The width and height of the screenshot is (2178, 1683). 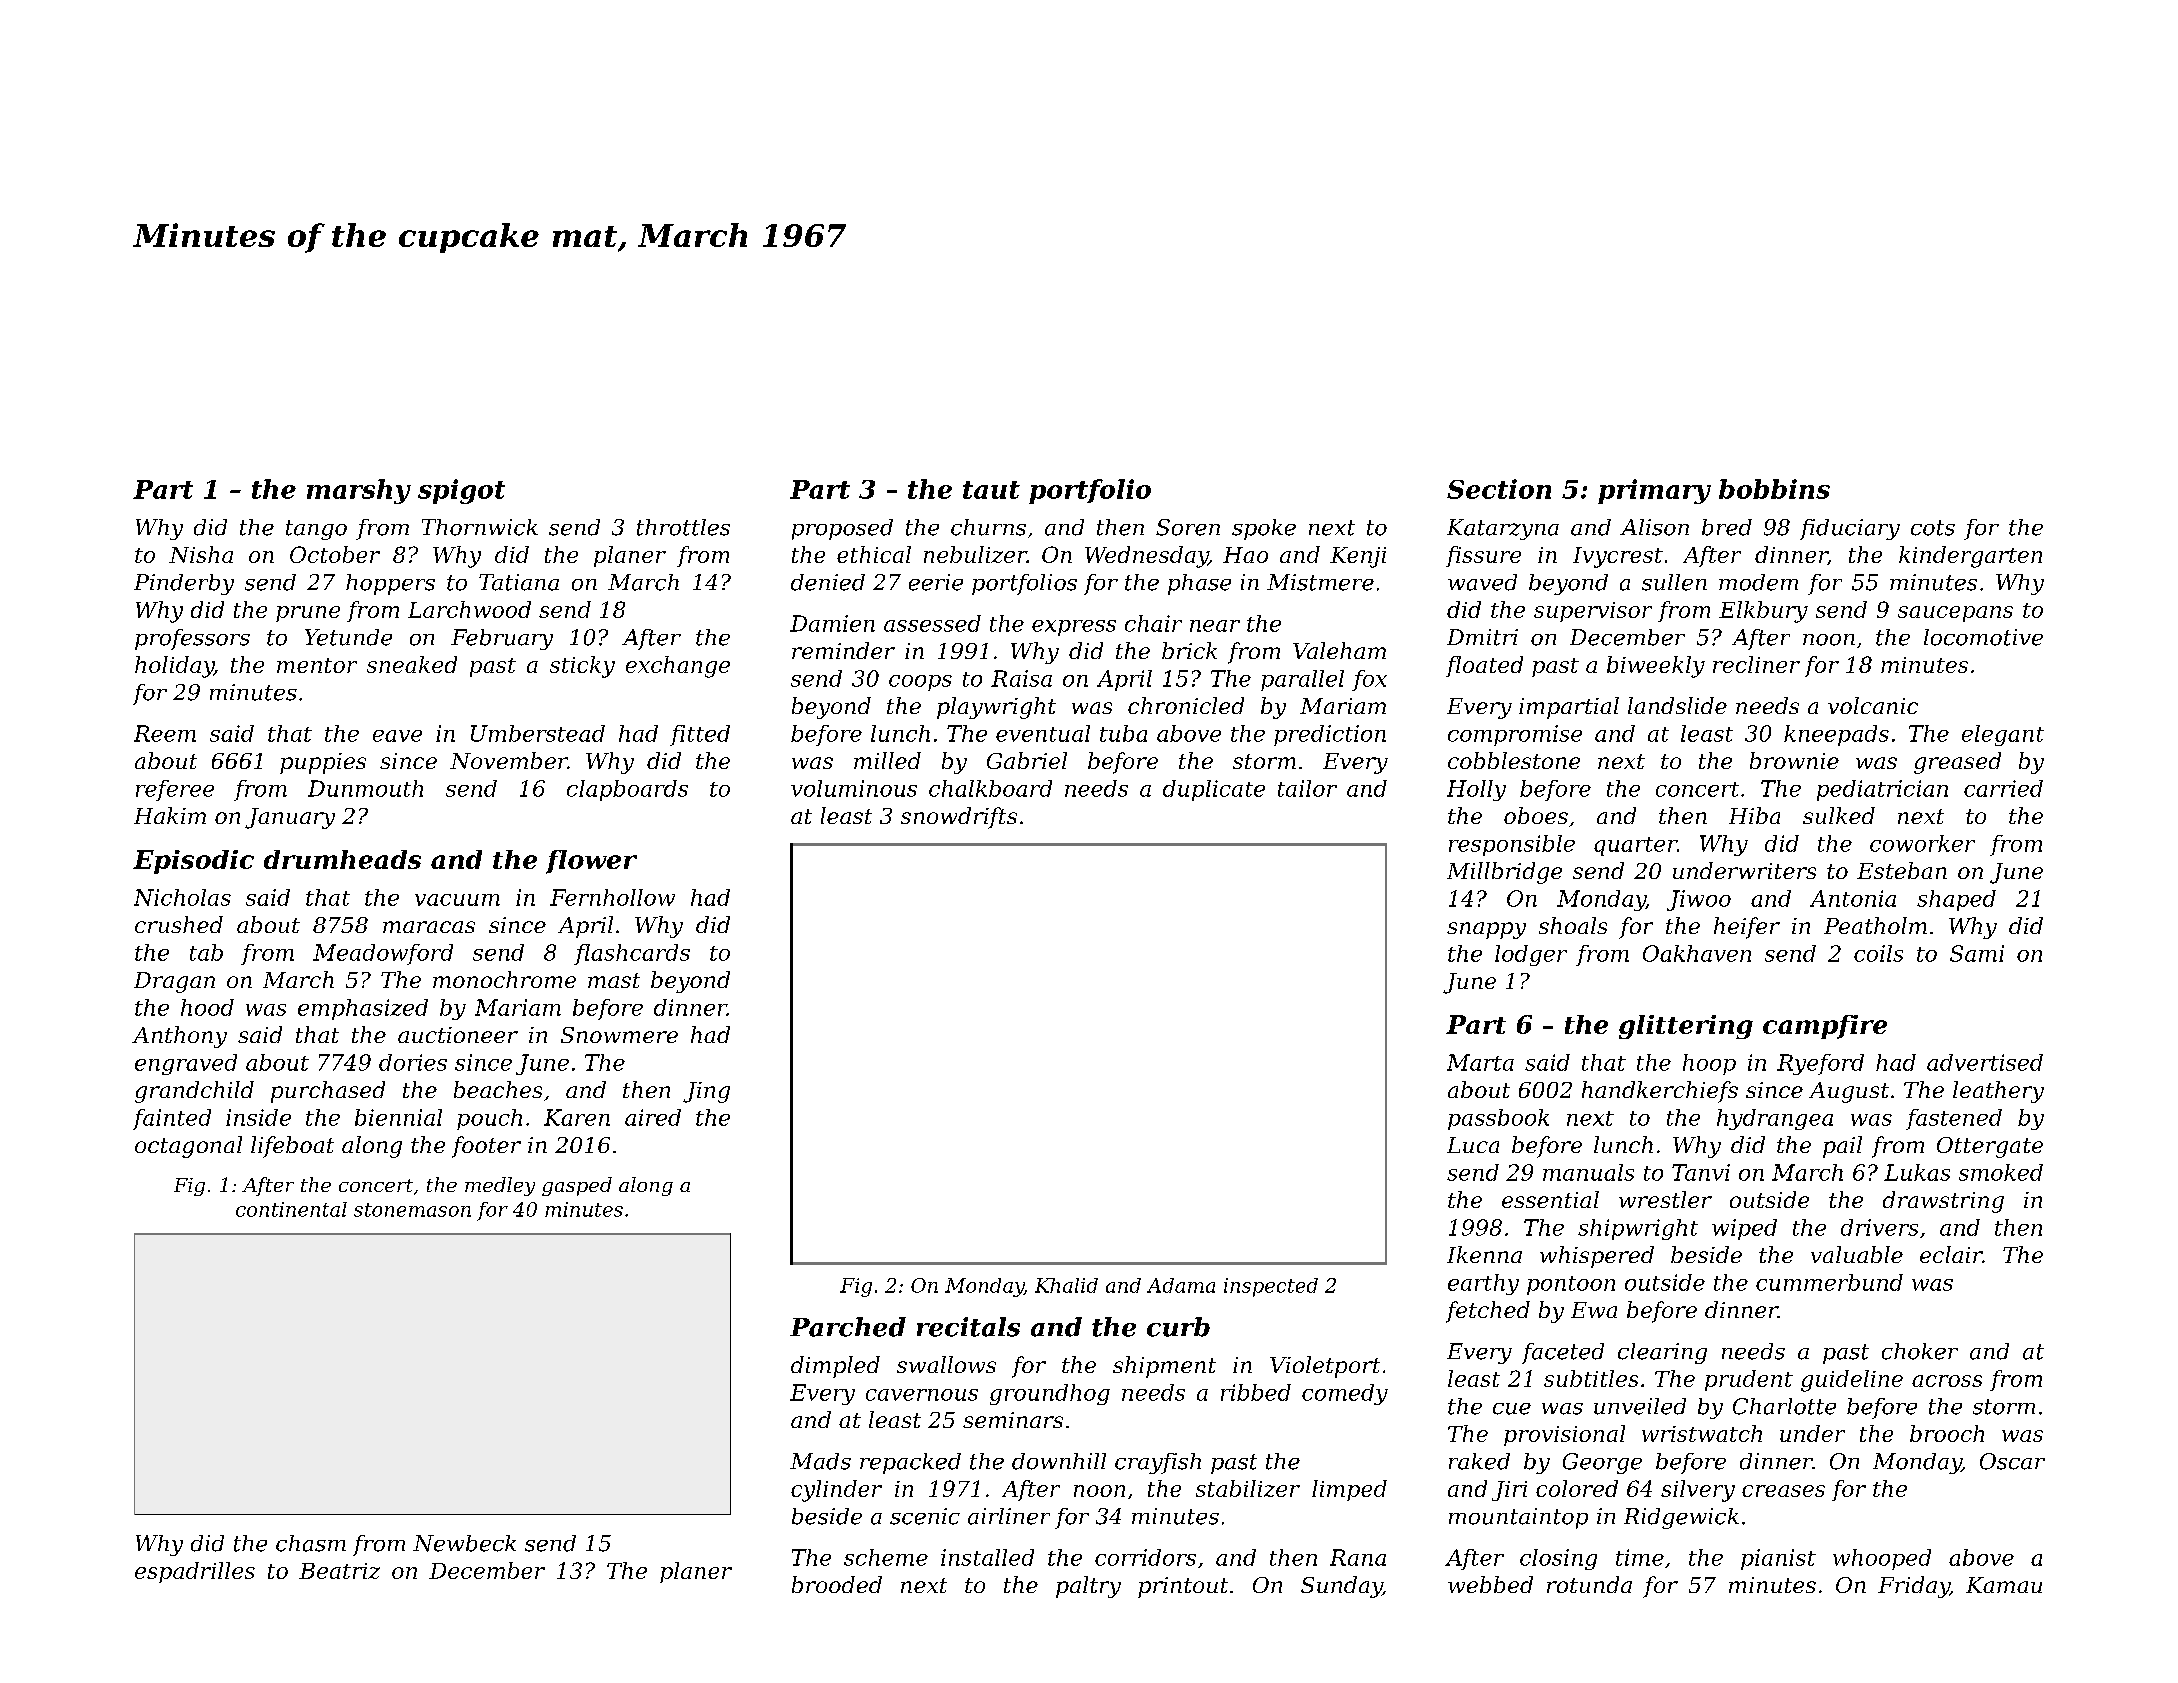 I want to click on glittering, so click(x=1686, y=1027).
